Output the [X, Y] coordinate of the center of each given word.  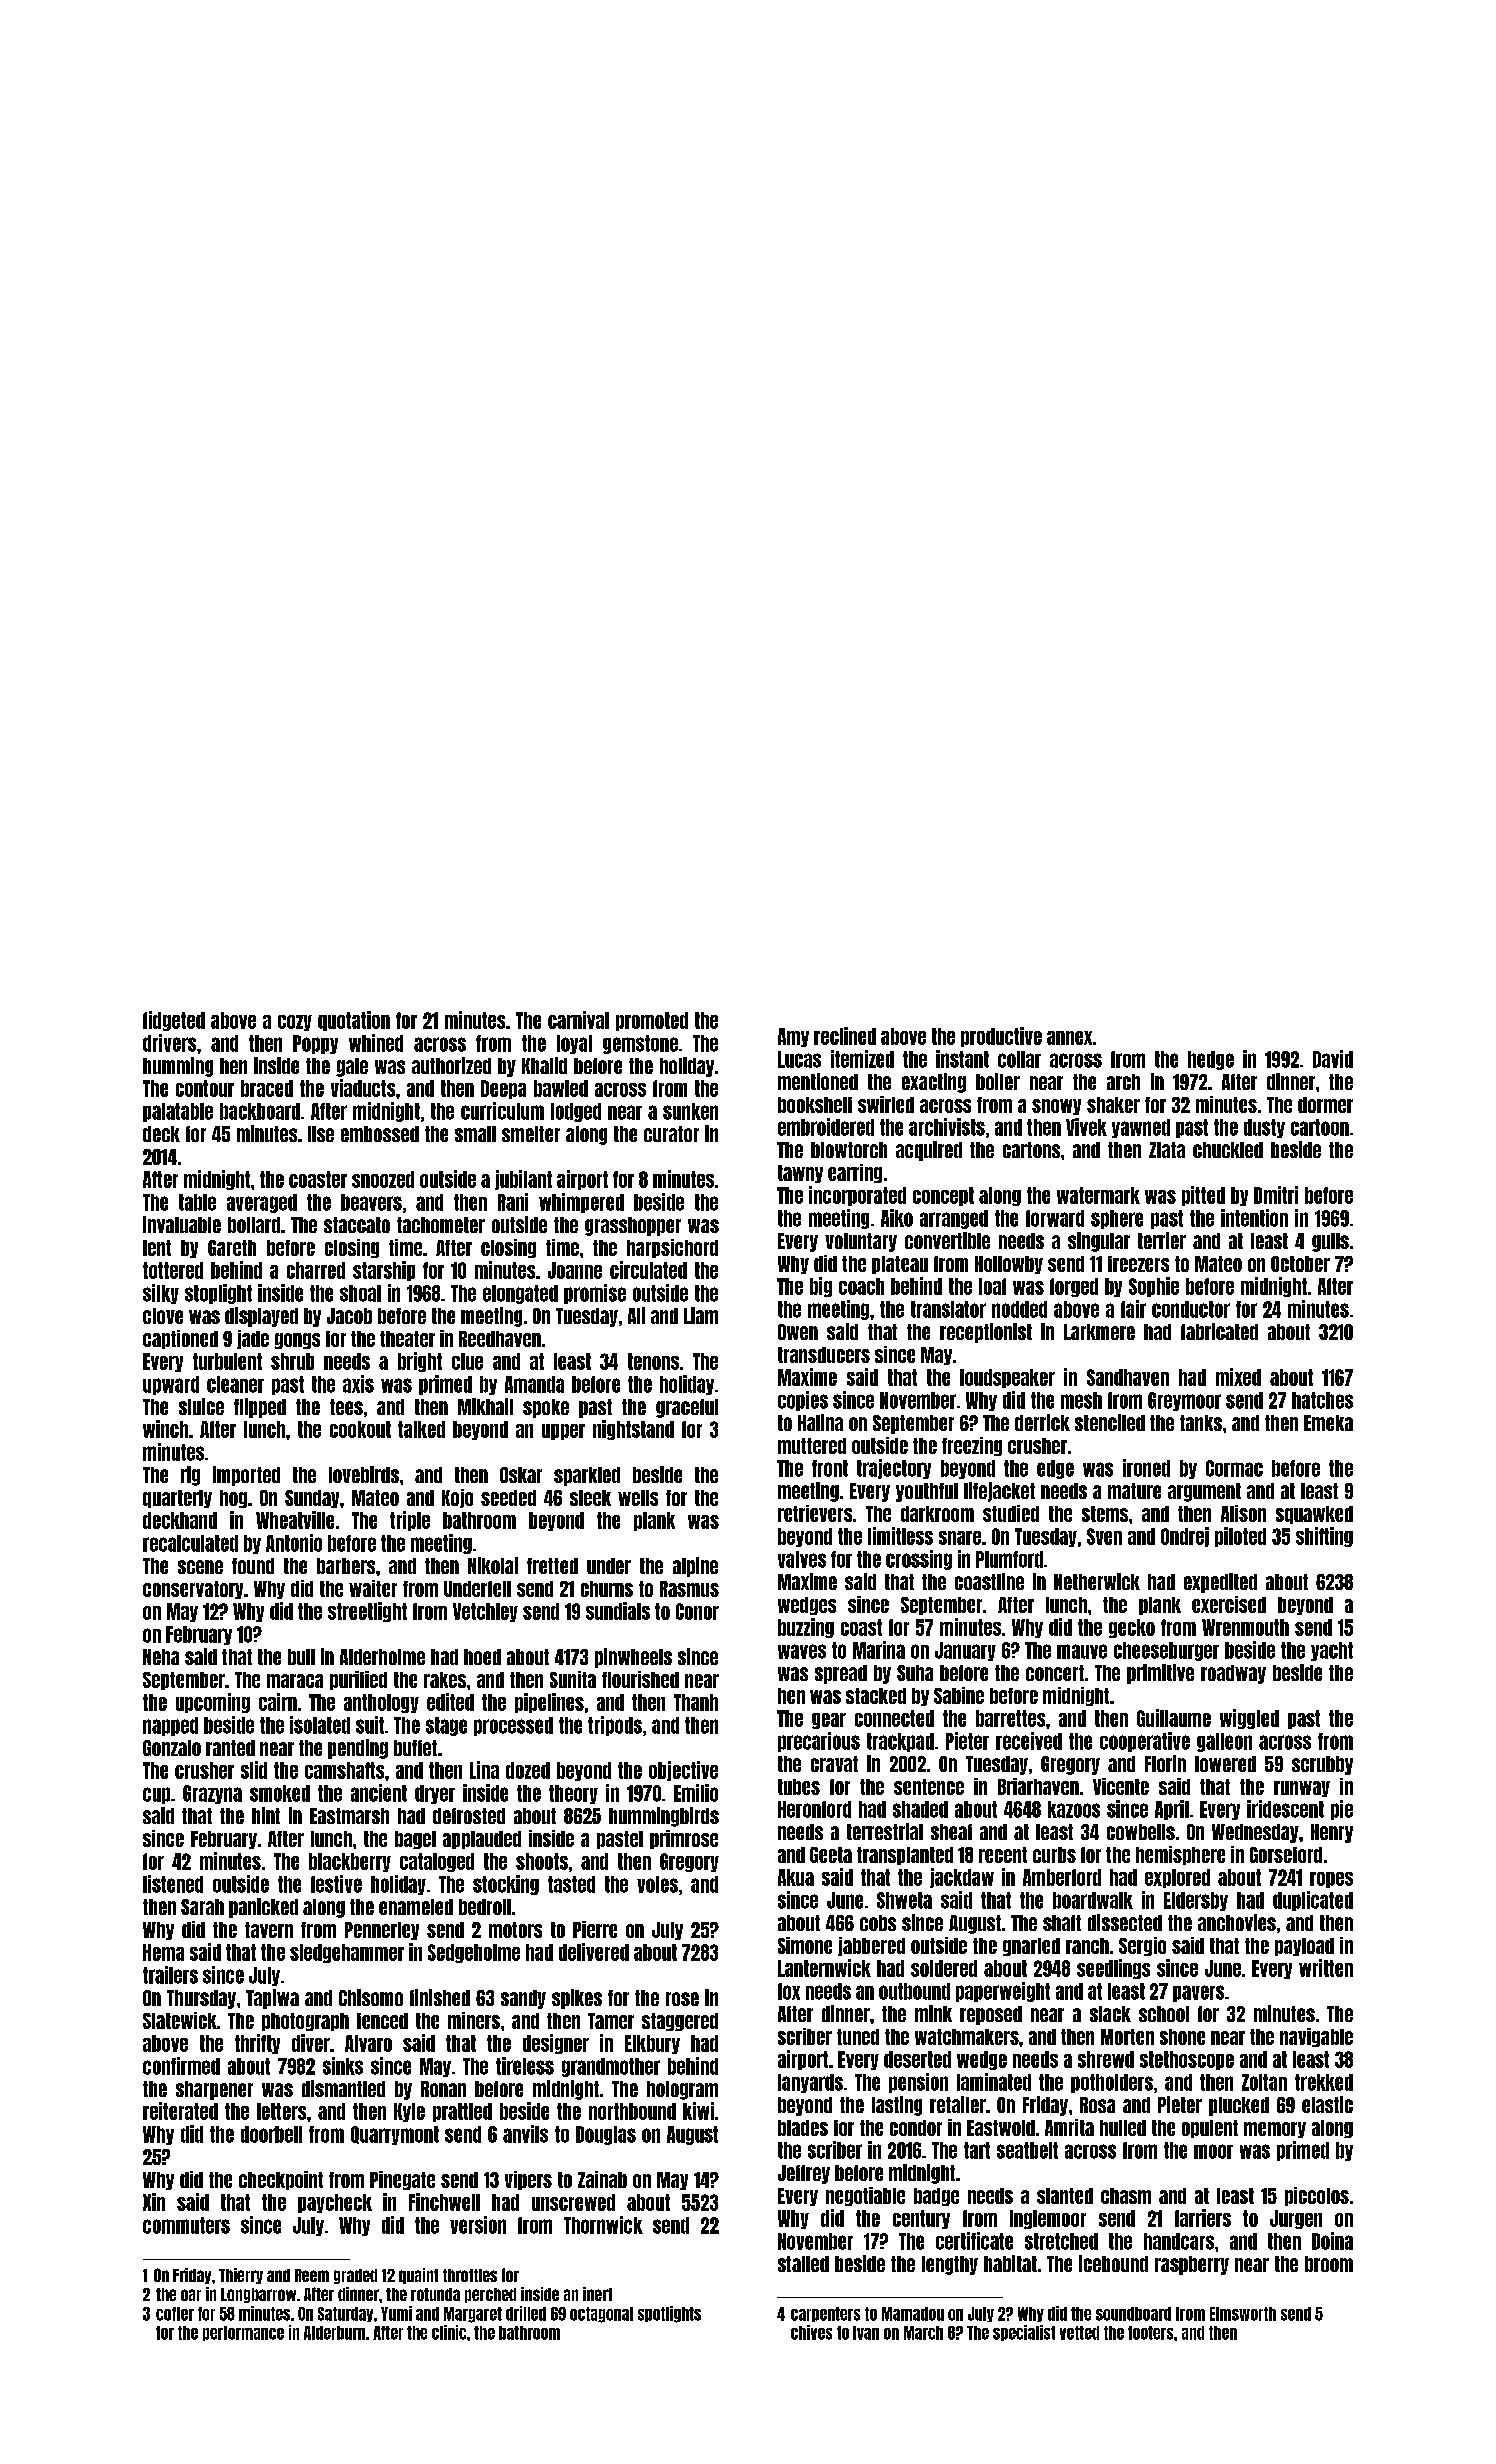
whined [376, 1043]
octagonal [601, 2315]
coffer [175, 2314]
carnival [578, 1020]
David [1333, 1059]
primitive [1160, 1674]
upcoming [213, 1703]
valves [802, 1559]
